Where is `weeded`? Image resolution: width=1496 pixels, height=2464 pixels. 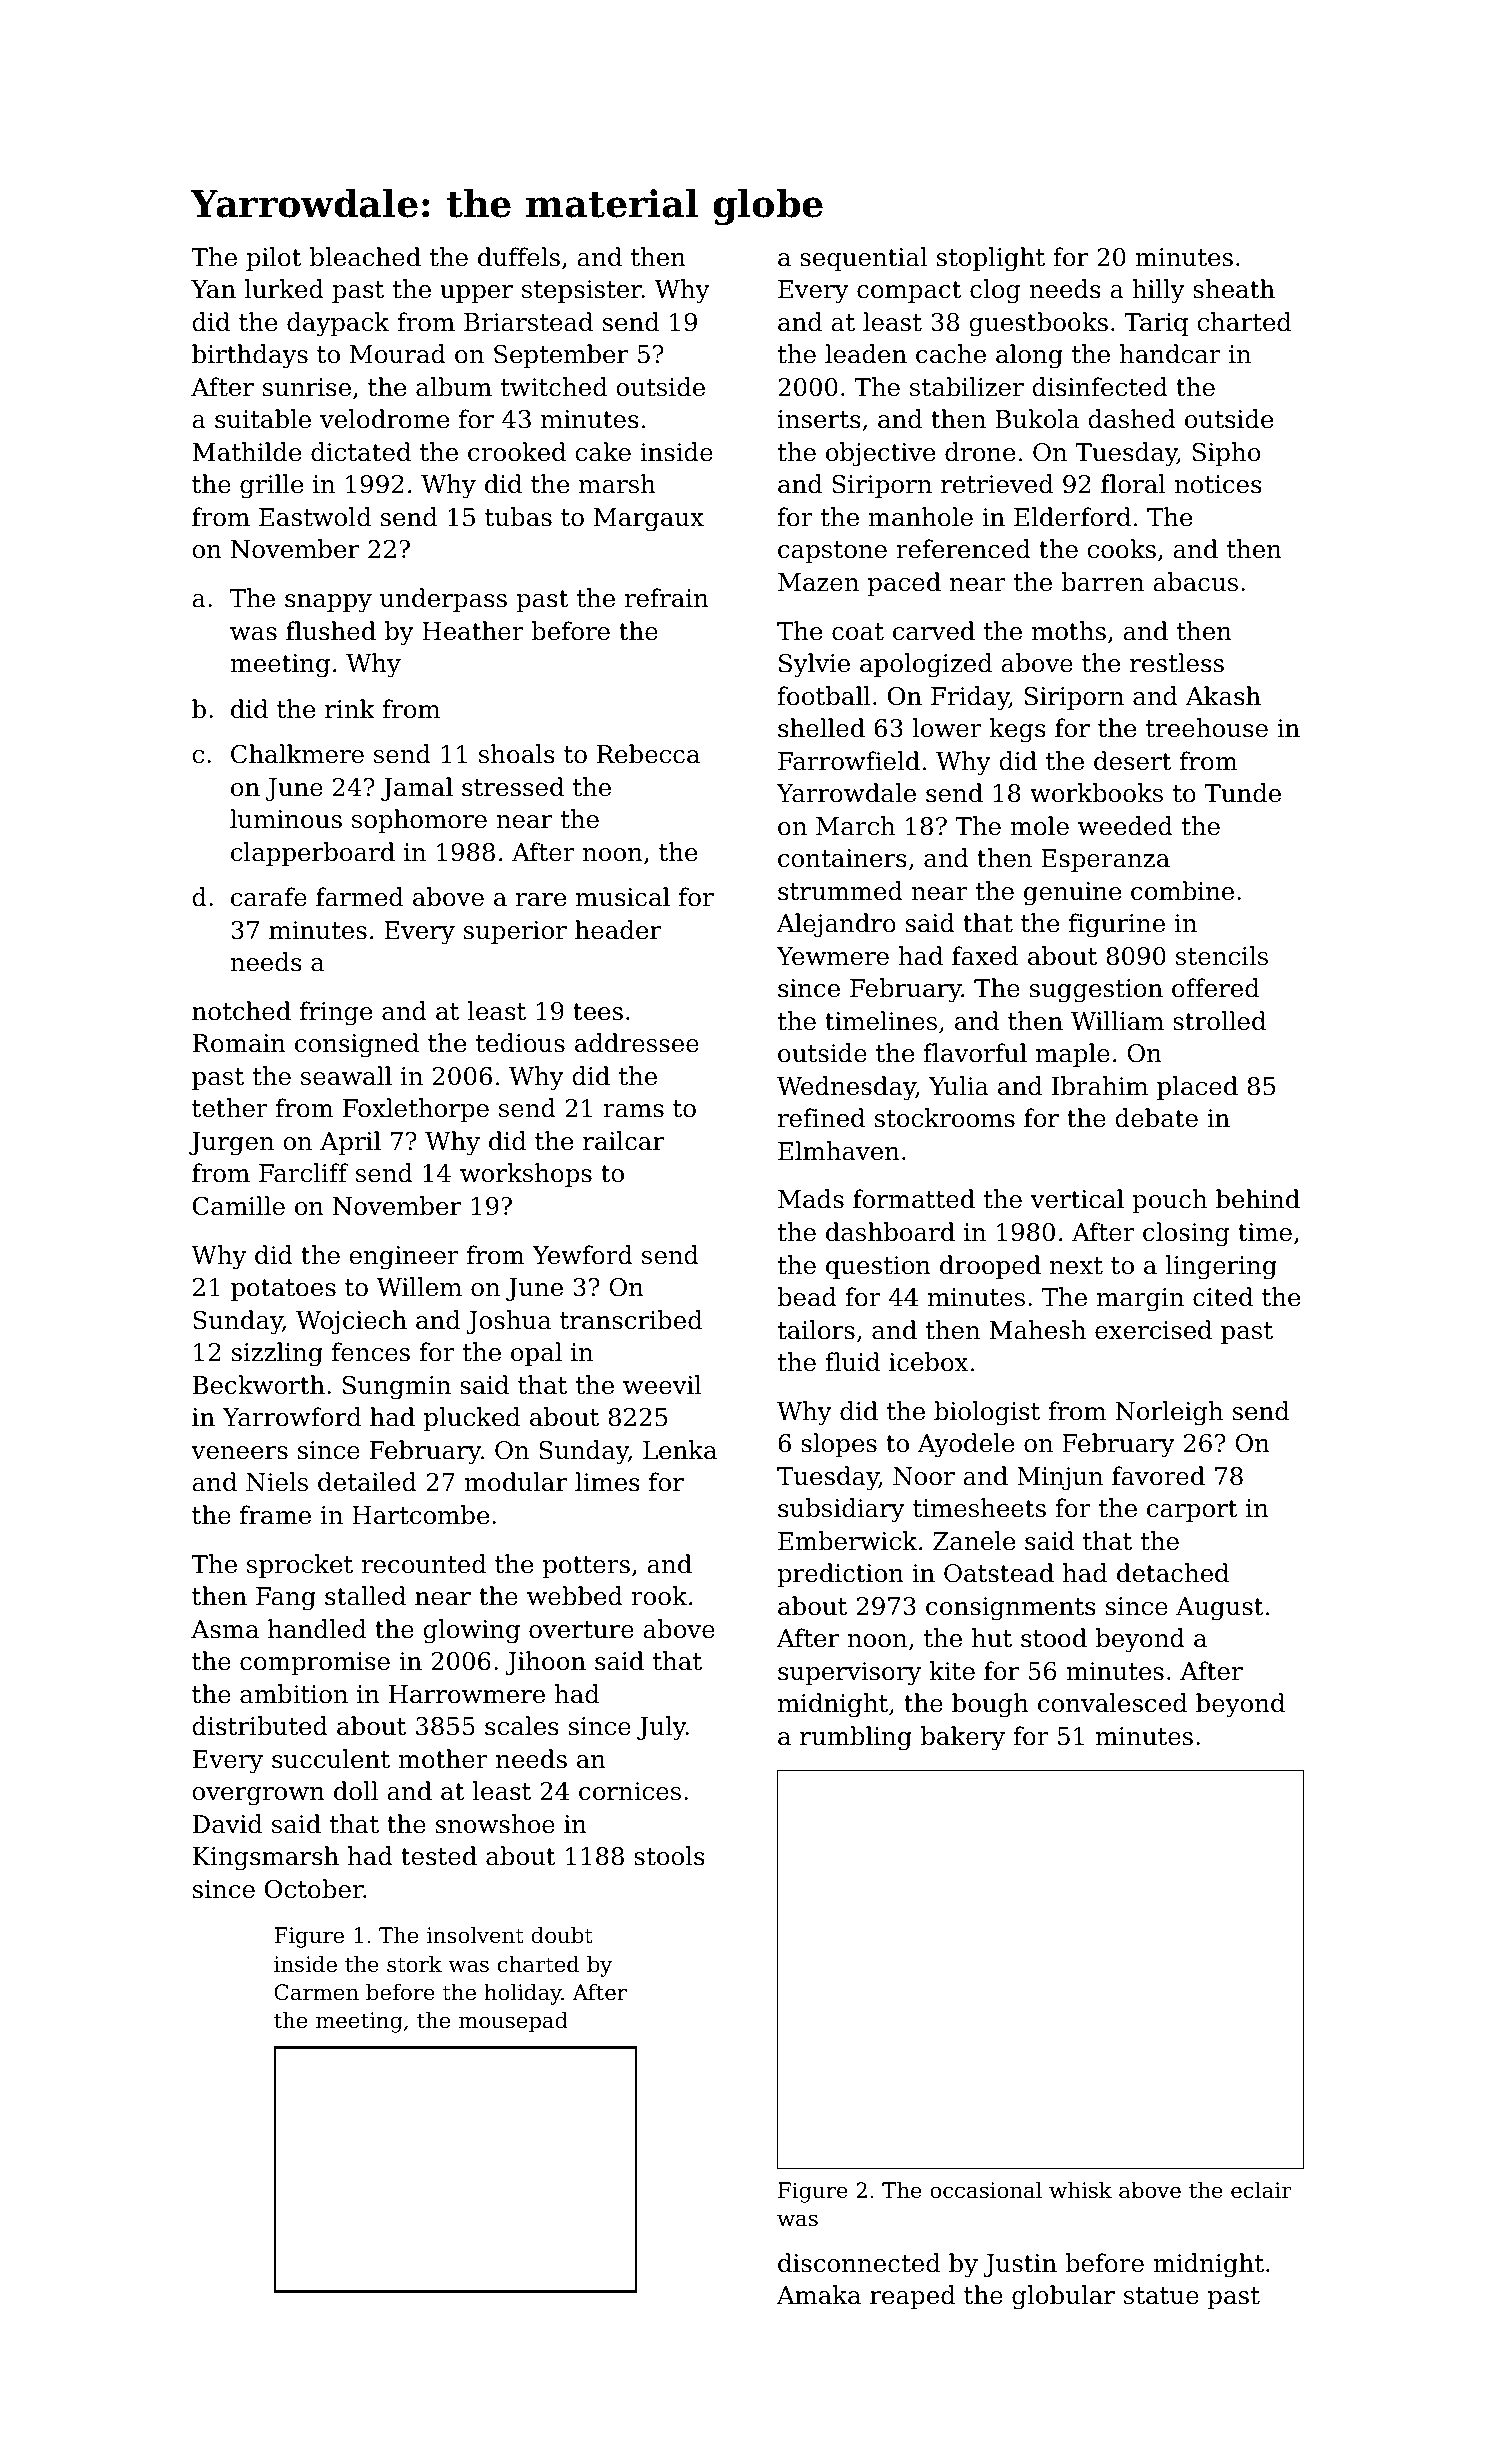 weeded is located at coordinates (1125, 826).
